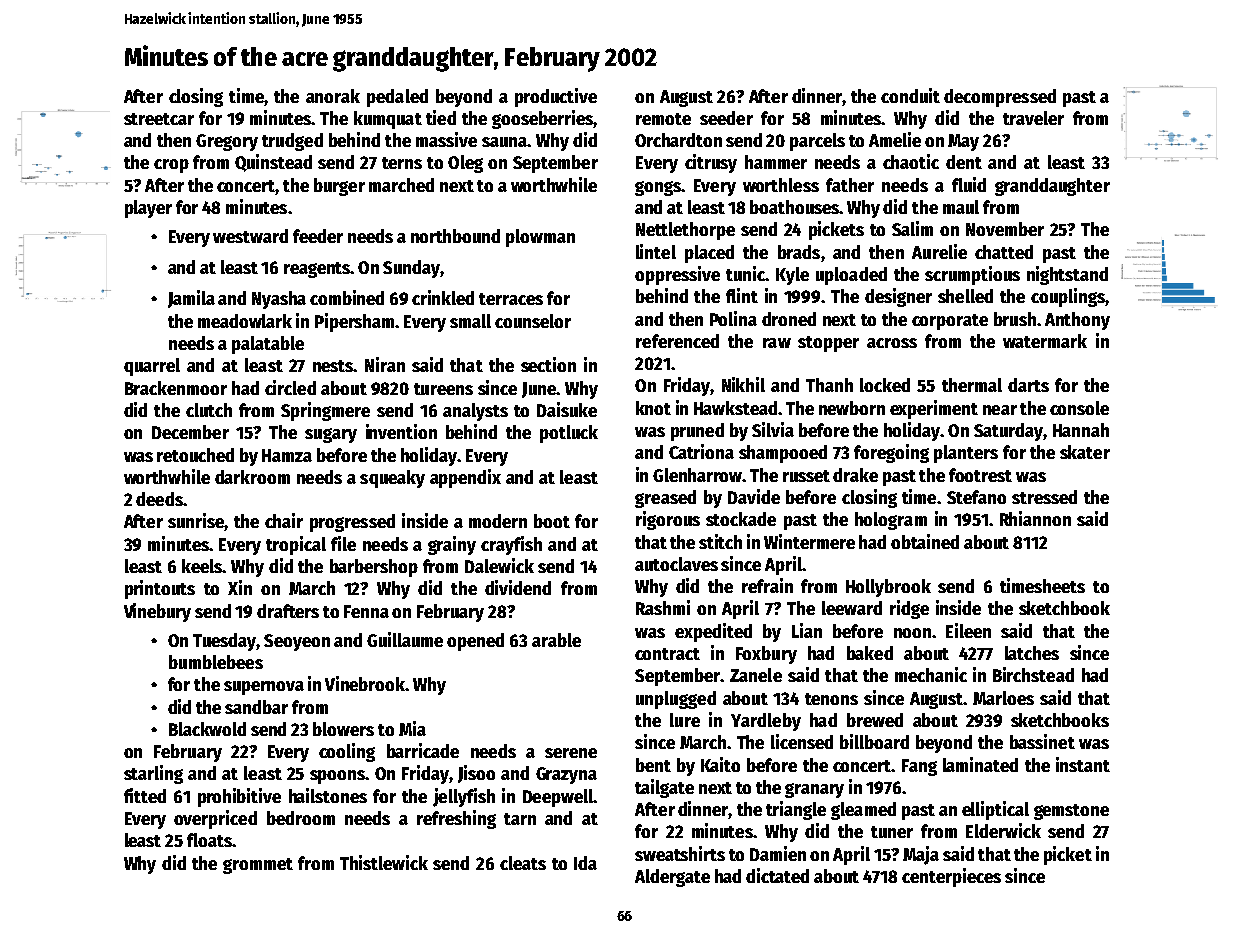  I want to click on drake, so click(855, 475).
